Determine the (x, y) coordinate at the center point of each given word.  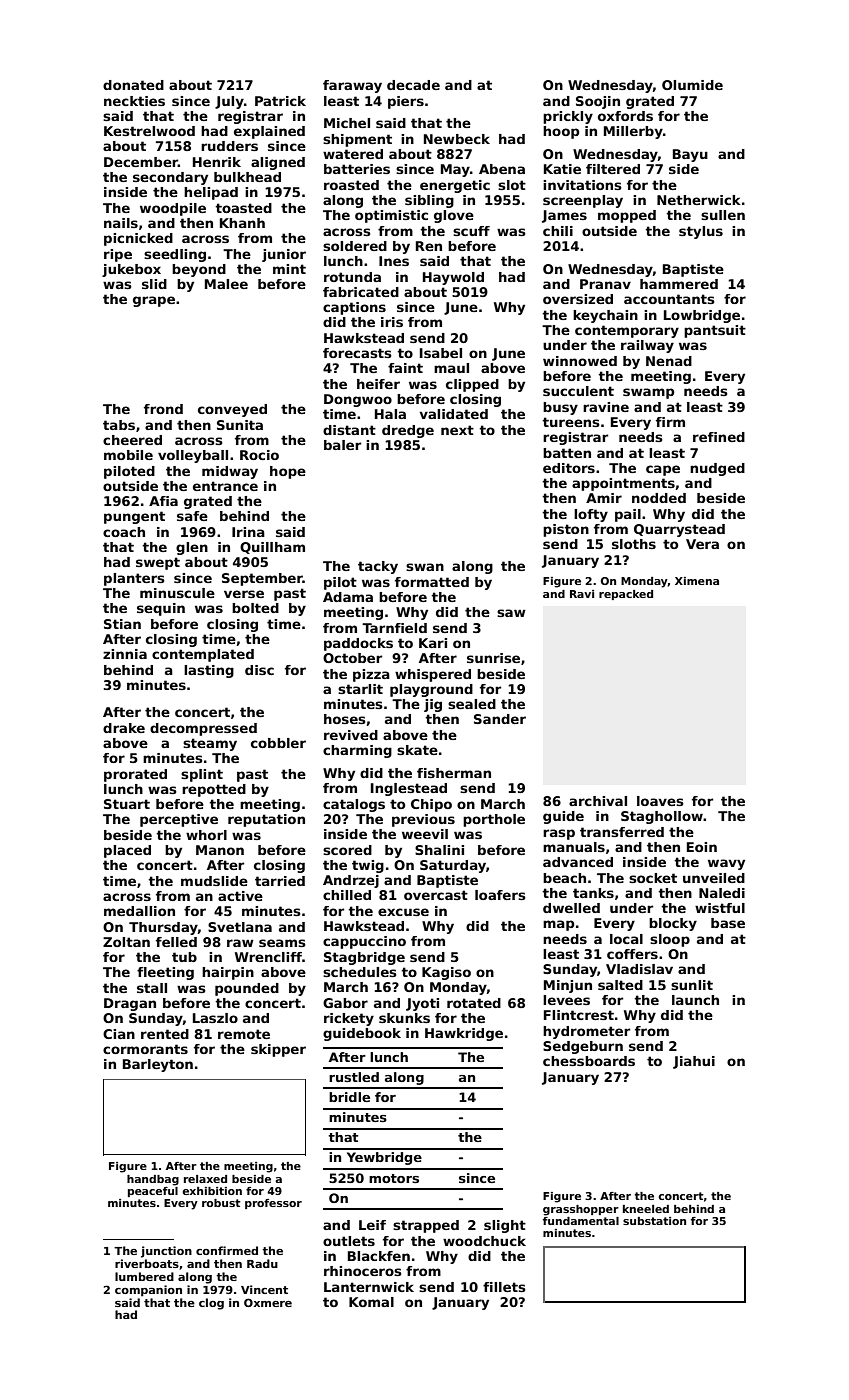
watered (353, 154)
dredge (408, 431)
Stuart (127, 804)
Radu (262, 1263)
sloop (670, 940)
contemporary (627, 331)
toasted (243, 208)
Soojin (598, 102)
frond (163, 409)
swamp (649, 393)
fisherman (454, 773)
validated (453, 414)
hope (288, 472)
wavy (726, 864)
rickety (349, 1019)
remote (244, 1034)
